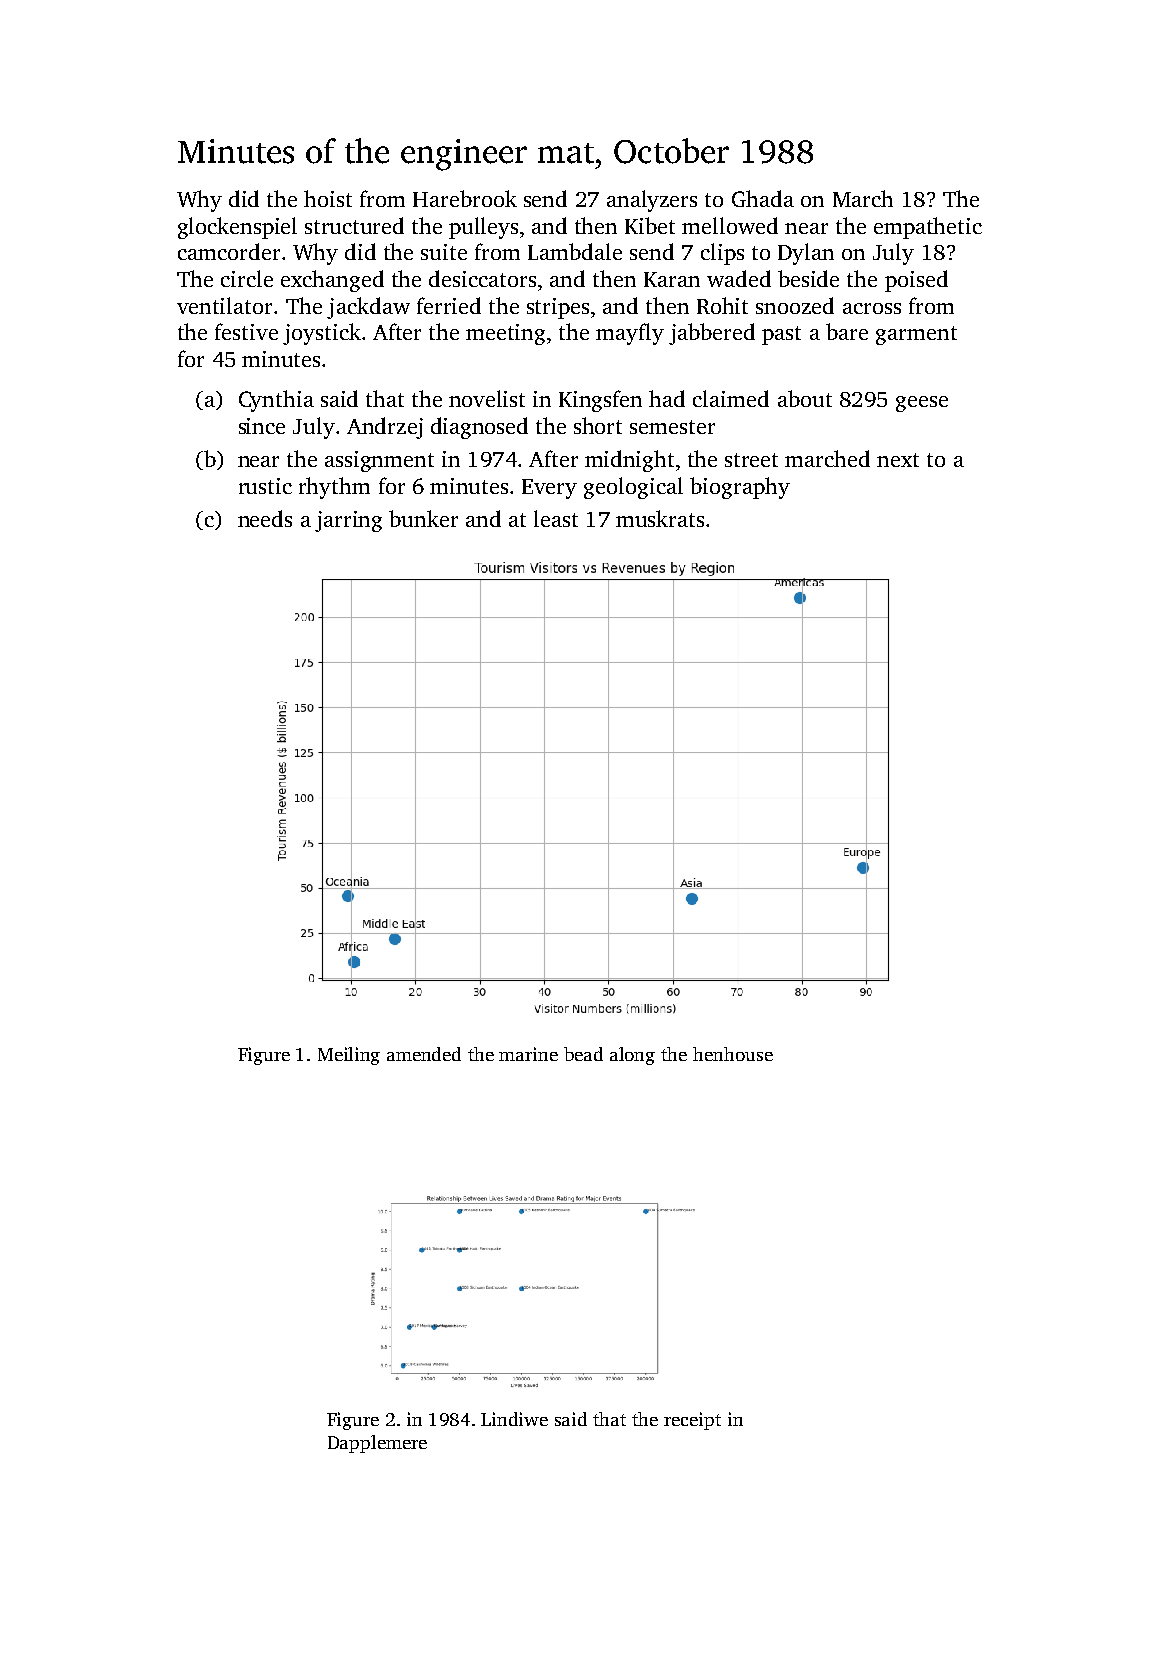 This image has height=1654, width=1165. Describe the element at coordinates (922, 404) in the image. I see `geese` at that location.
